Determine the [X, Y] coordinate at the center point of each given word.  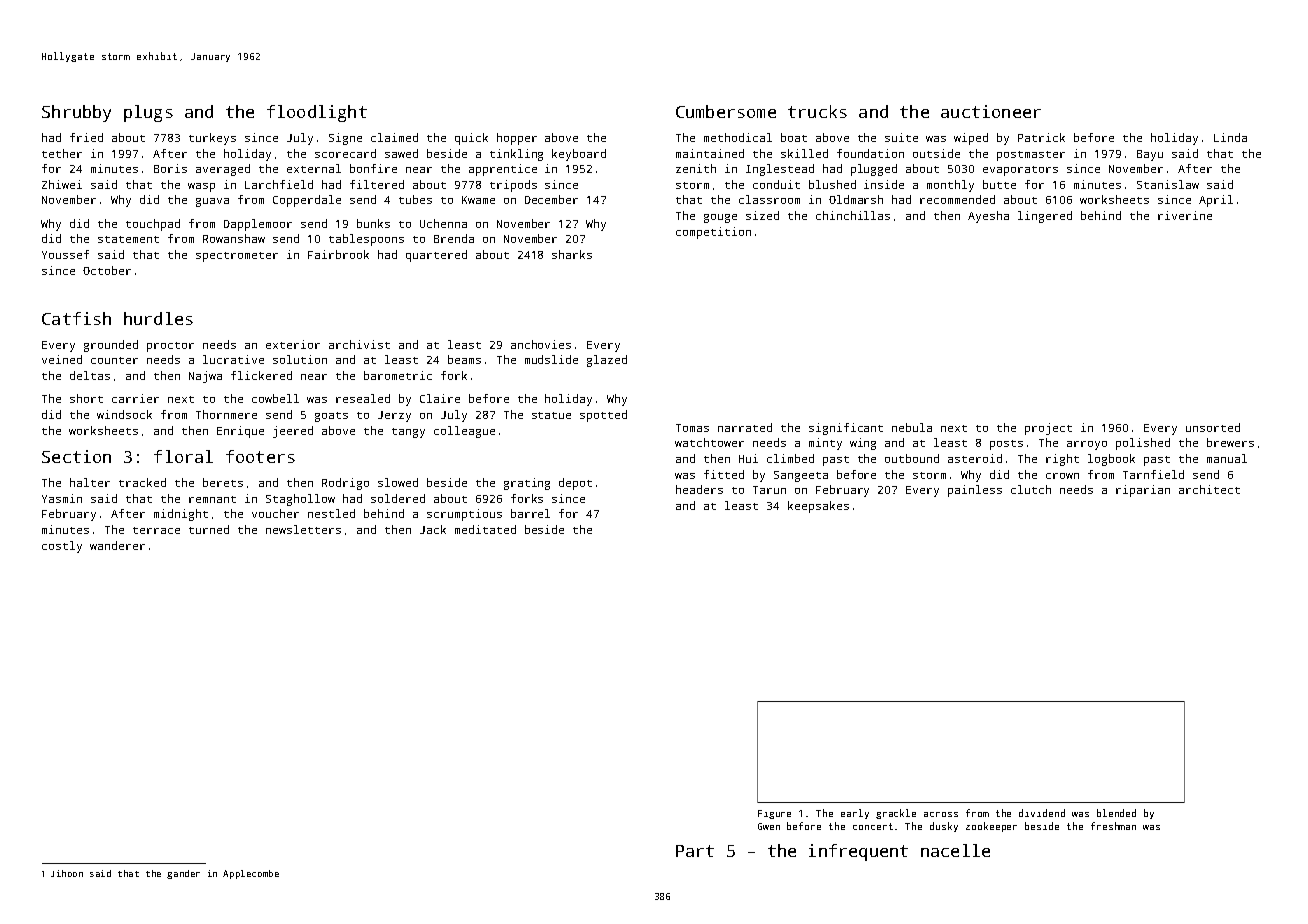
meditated [485, 529]
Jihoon [67, 873]
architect [1209, 489]
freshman [1113, 826]
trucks [817, 111]
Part [695, 851]
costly [62, 547]
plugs [148, 113]
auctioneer [991, 111]
